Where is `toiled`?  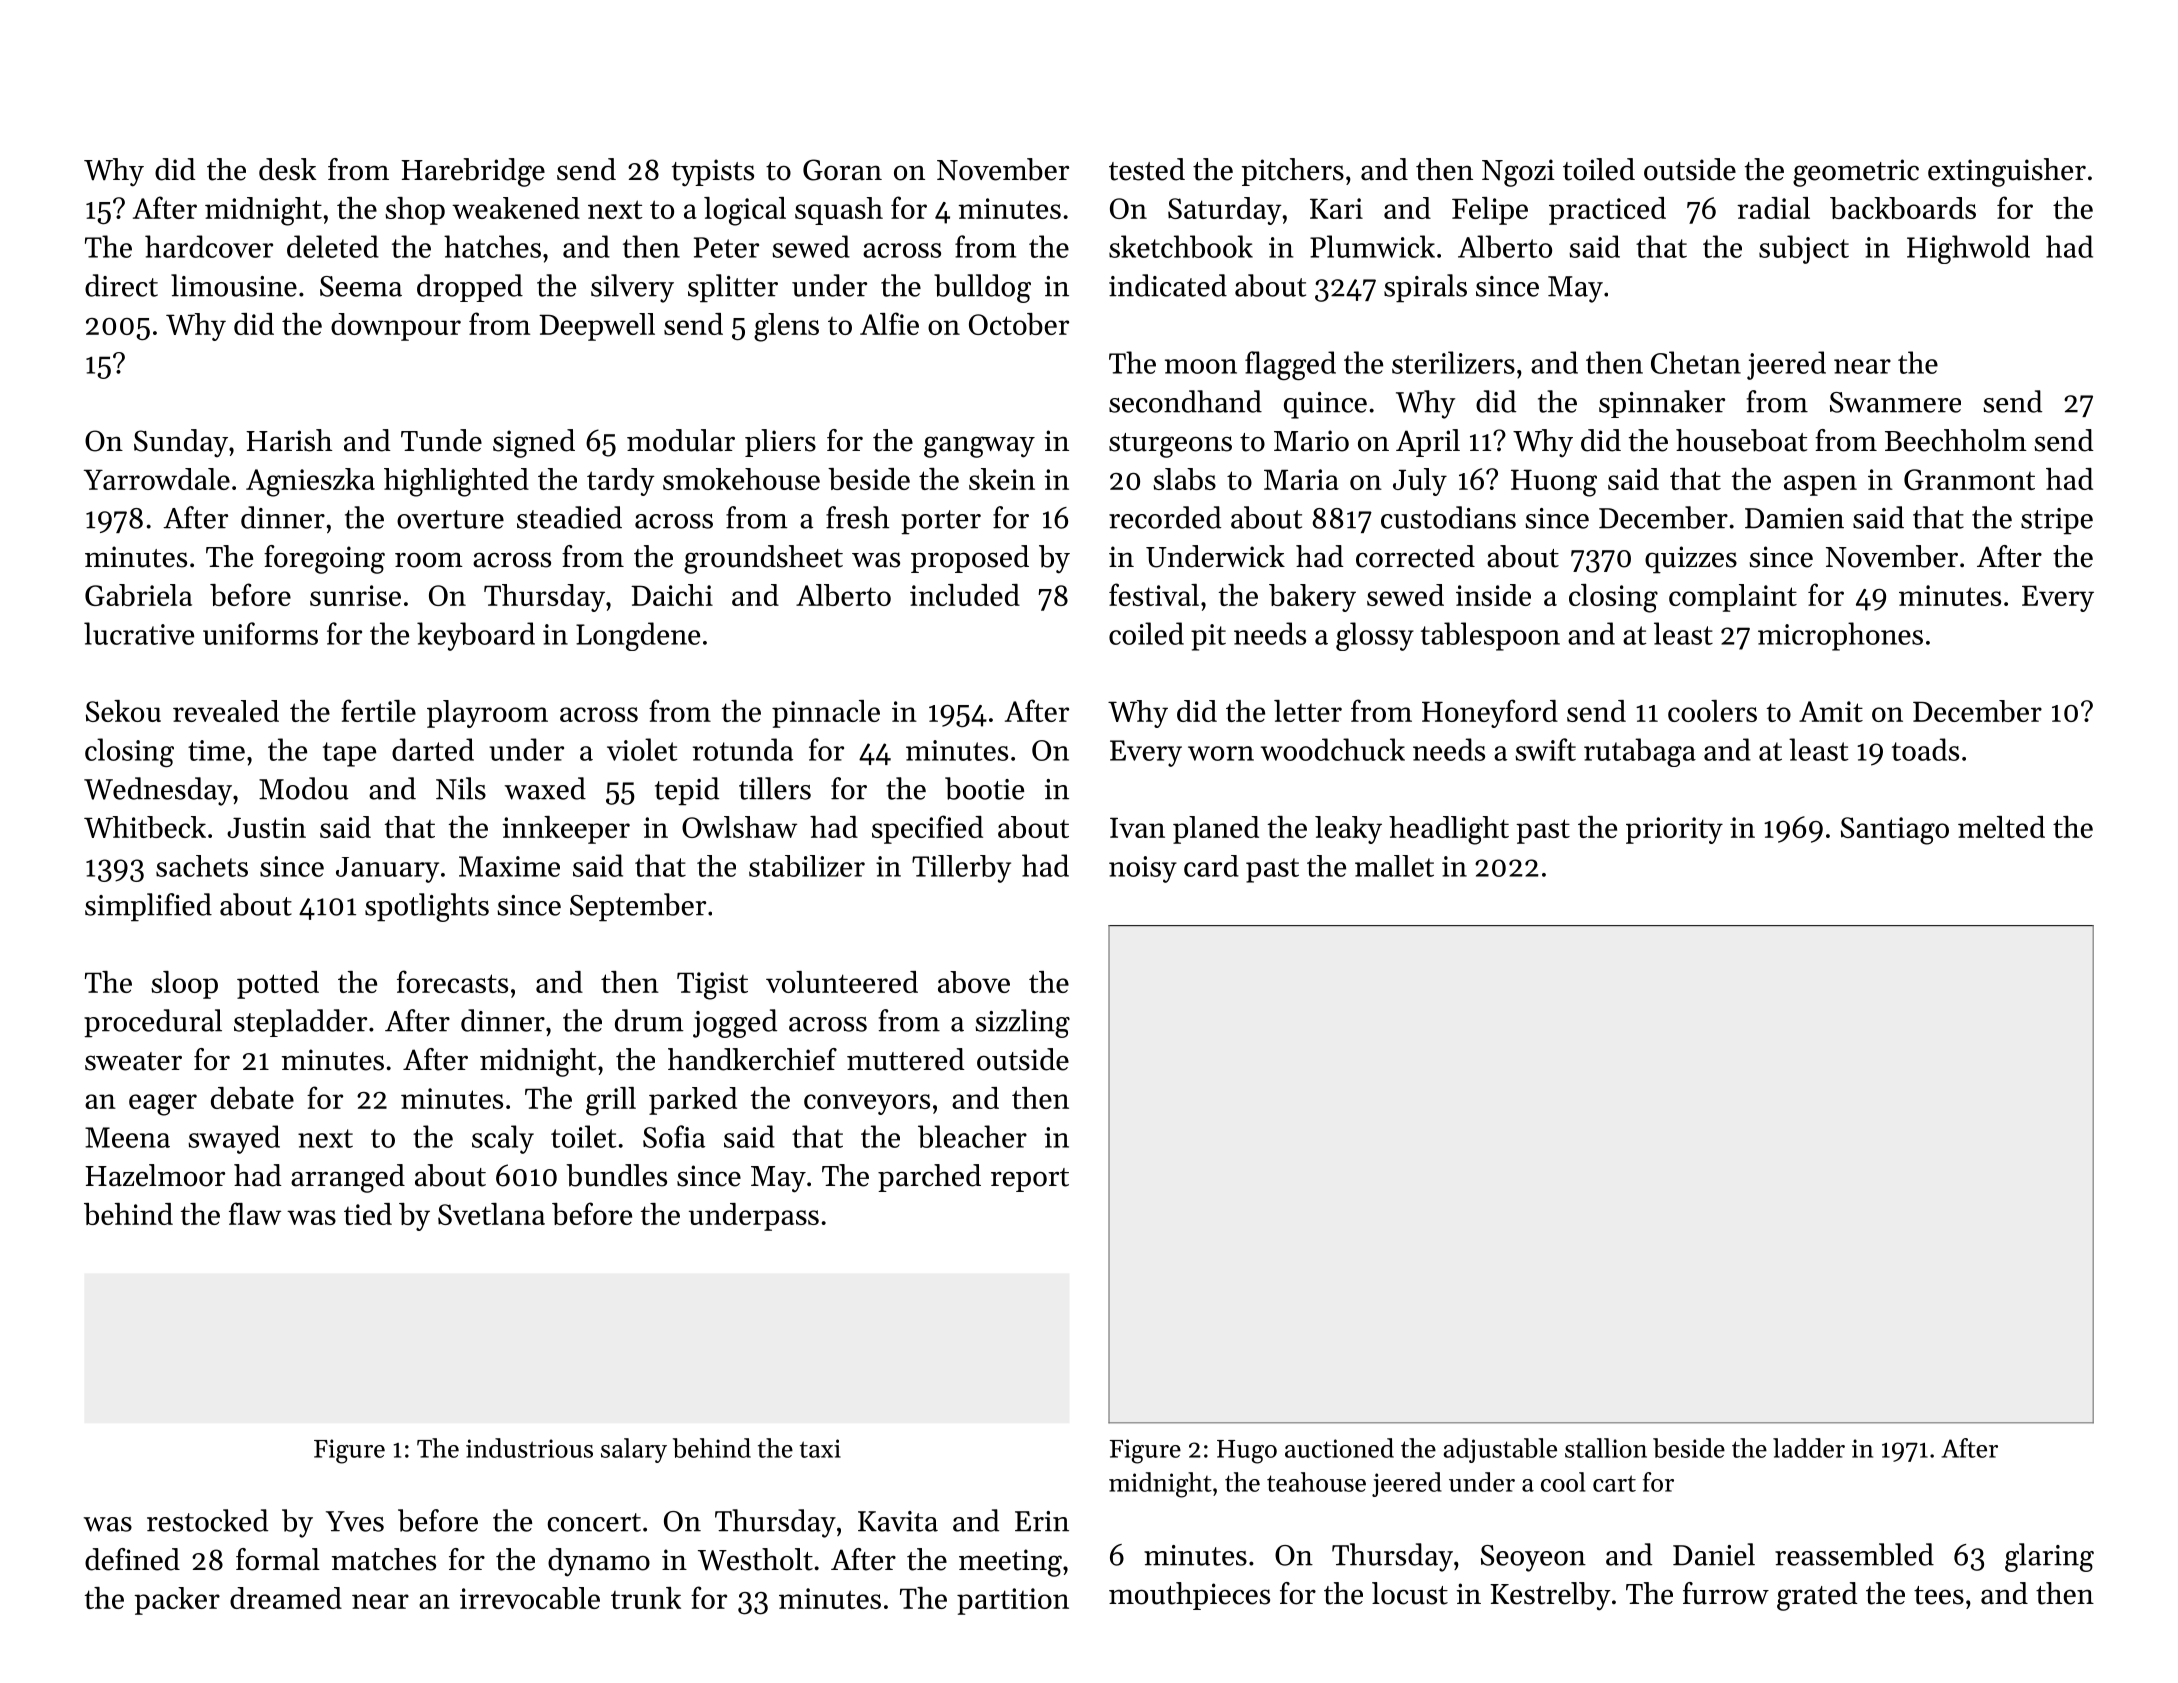 toiled is located at coordinates (1599, 169).
